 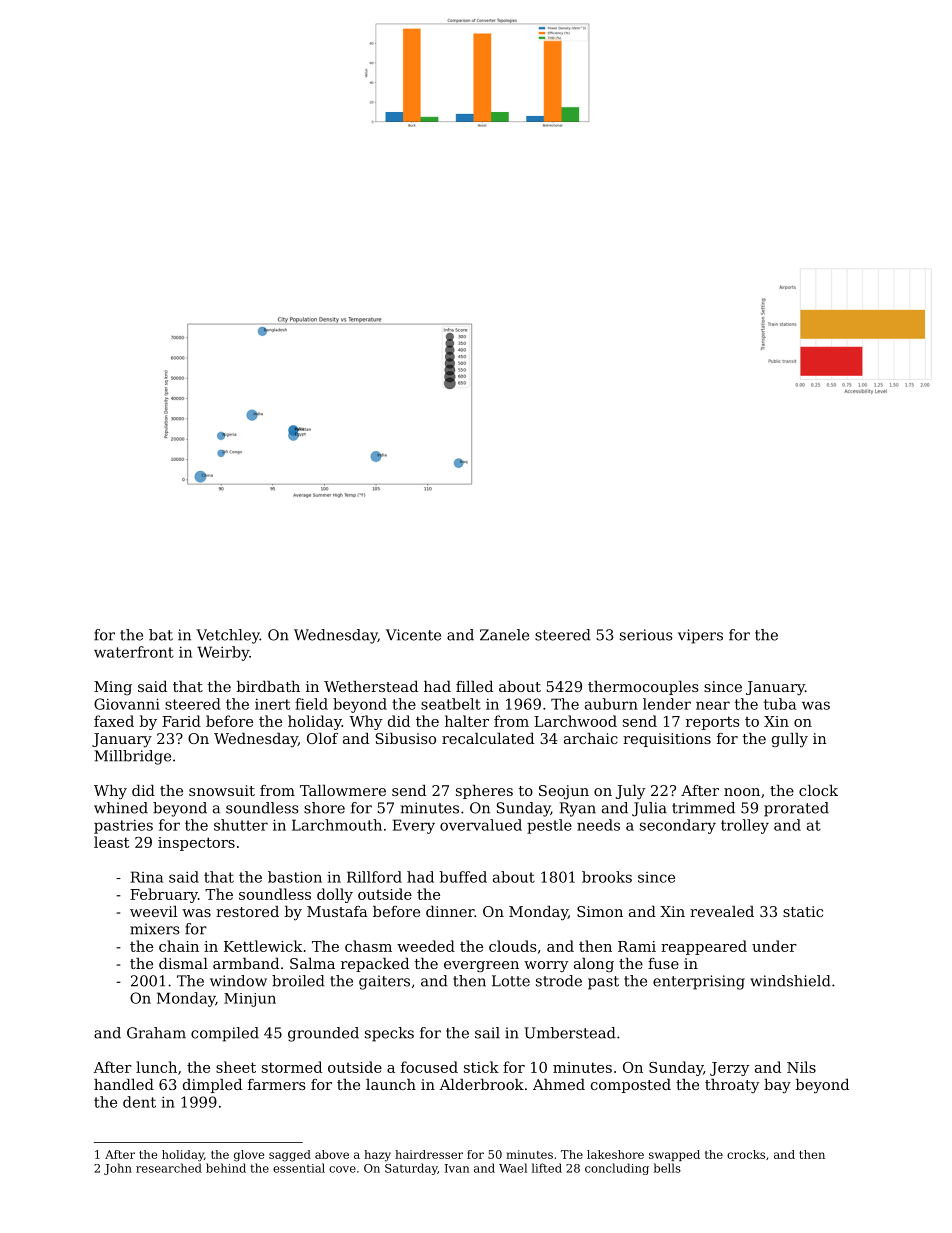 What do you see at coordinates (228, 636) in the image?
I see `Vetchley` at bounding box center [228, 636].
